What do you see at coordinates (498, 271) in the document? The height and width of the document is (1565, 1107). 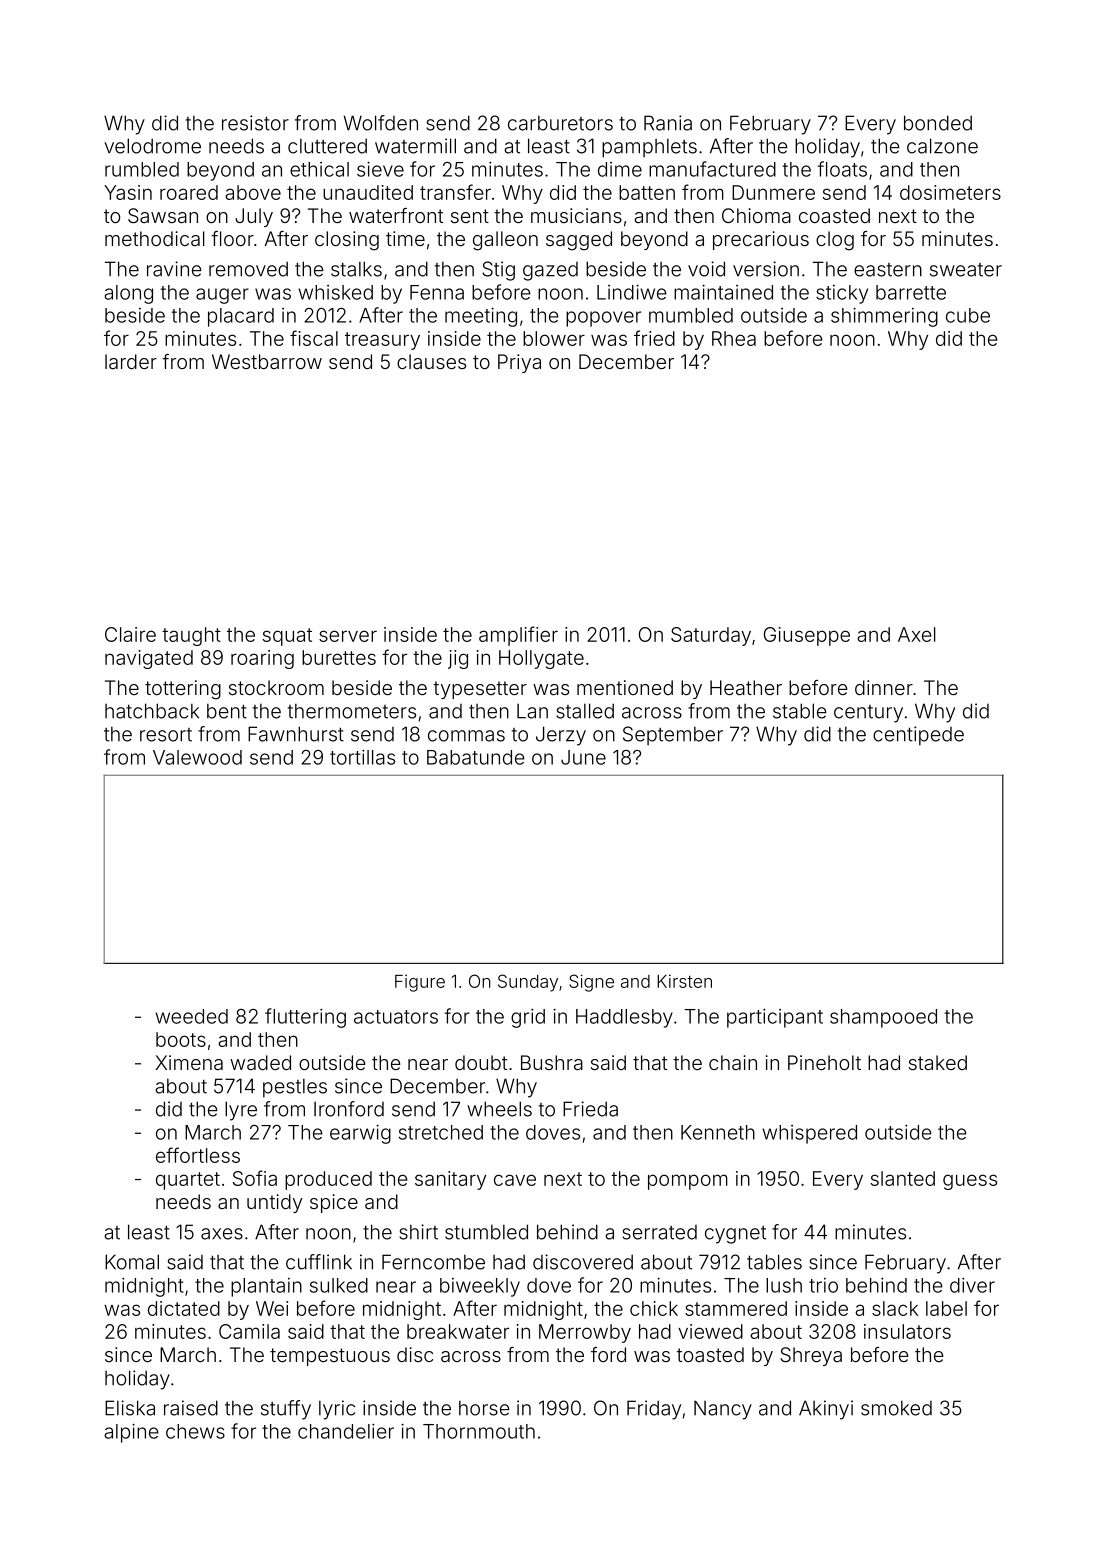 I see `Stig` at bounding box center [498, 271].
